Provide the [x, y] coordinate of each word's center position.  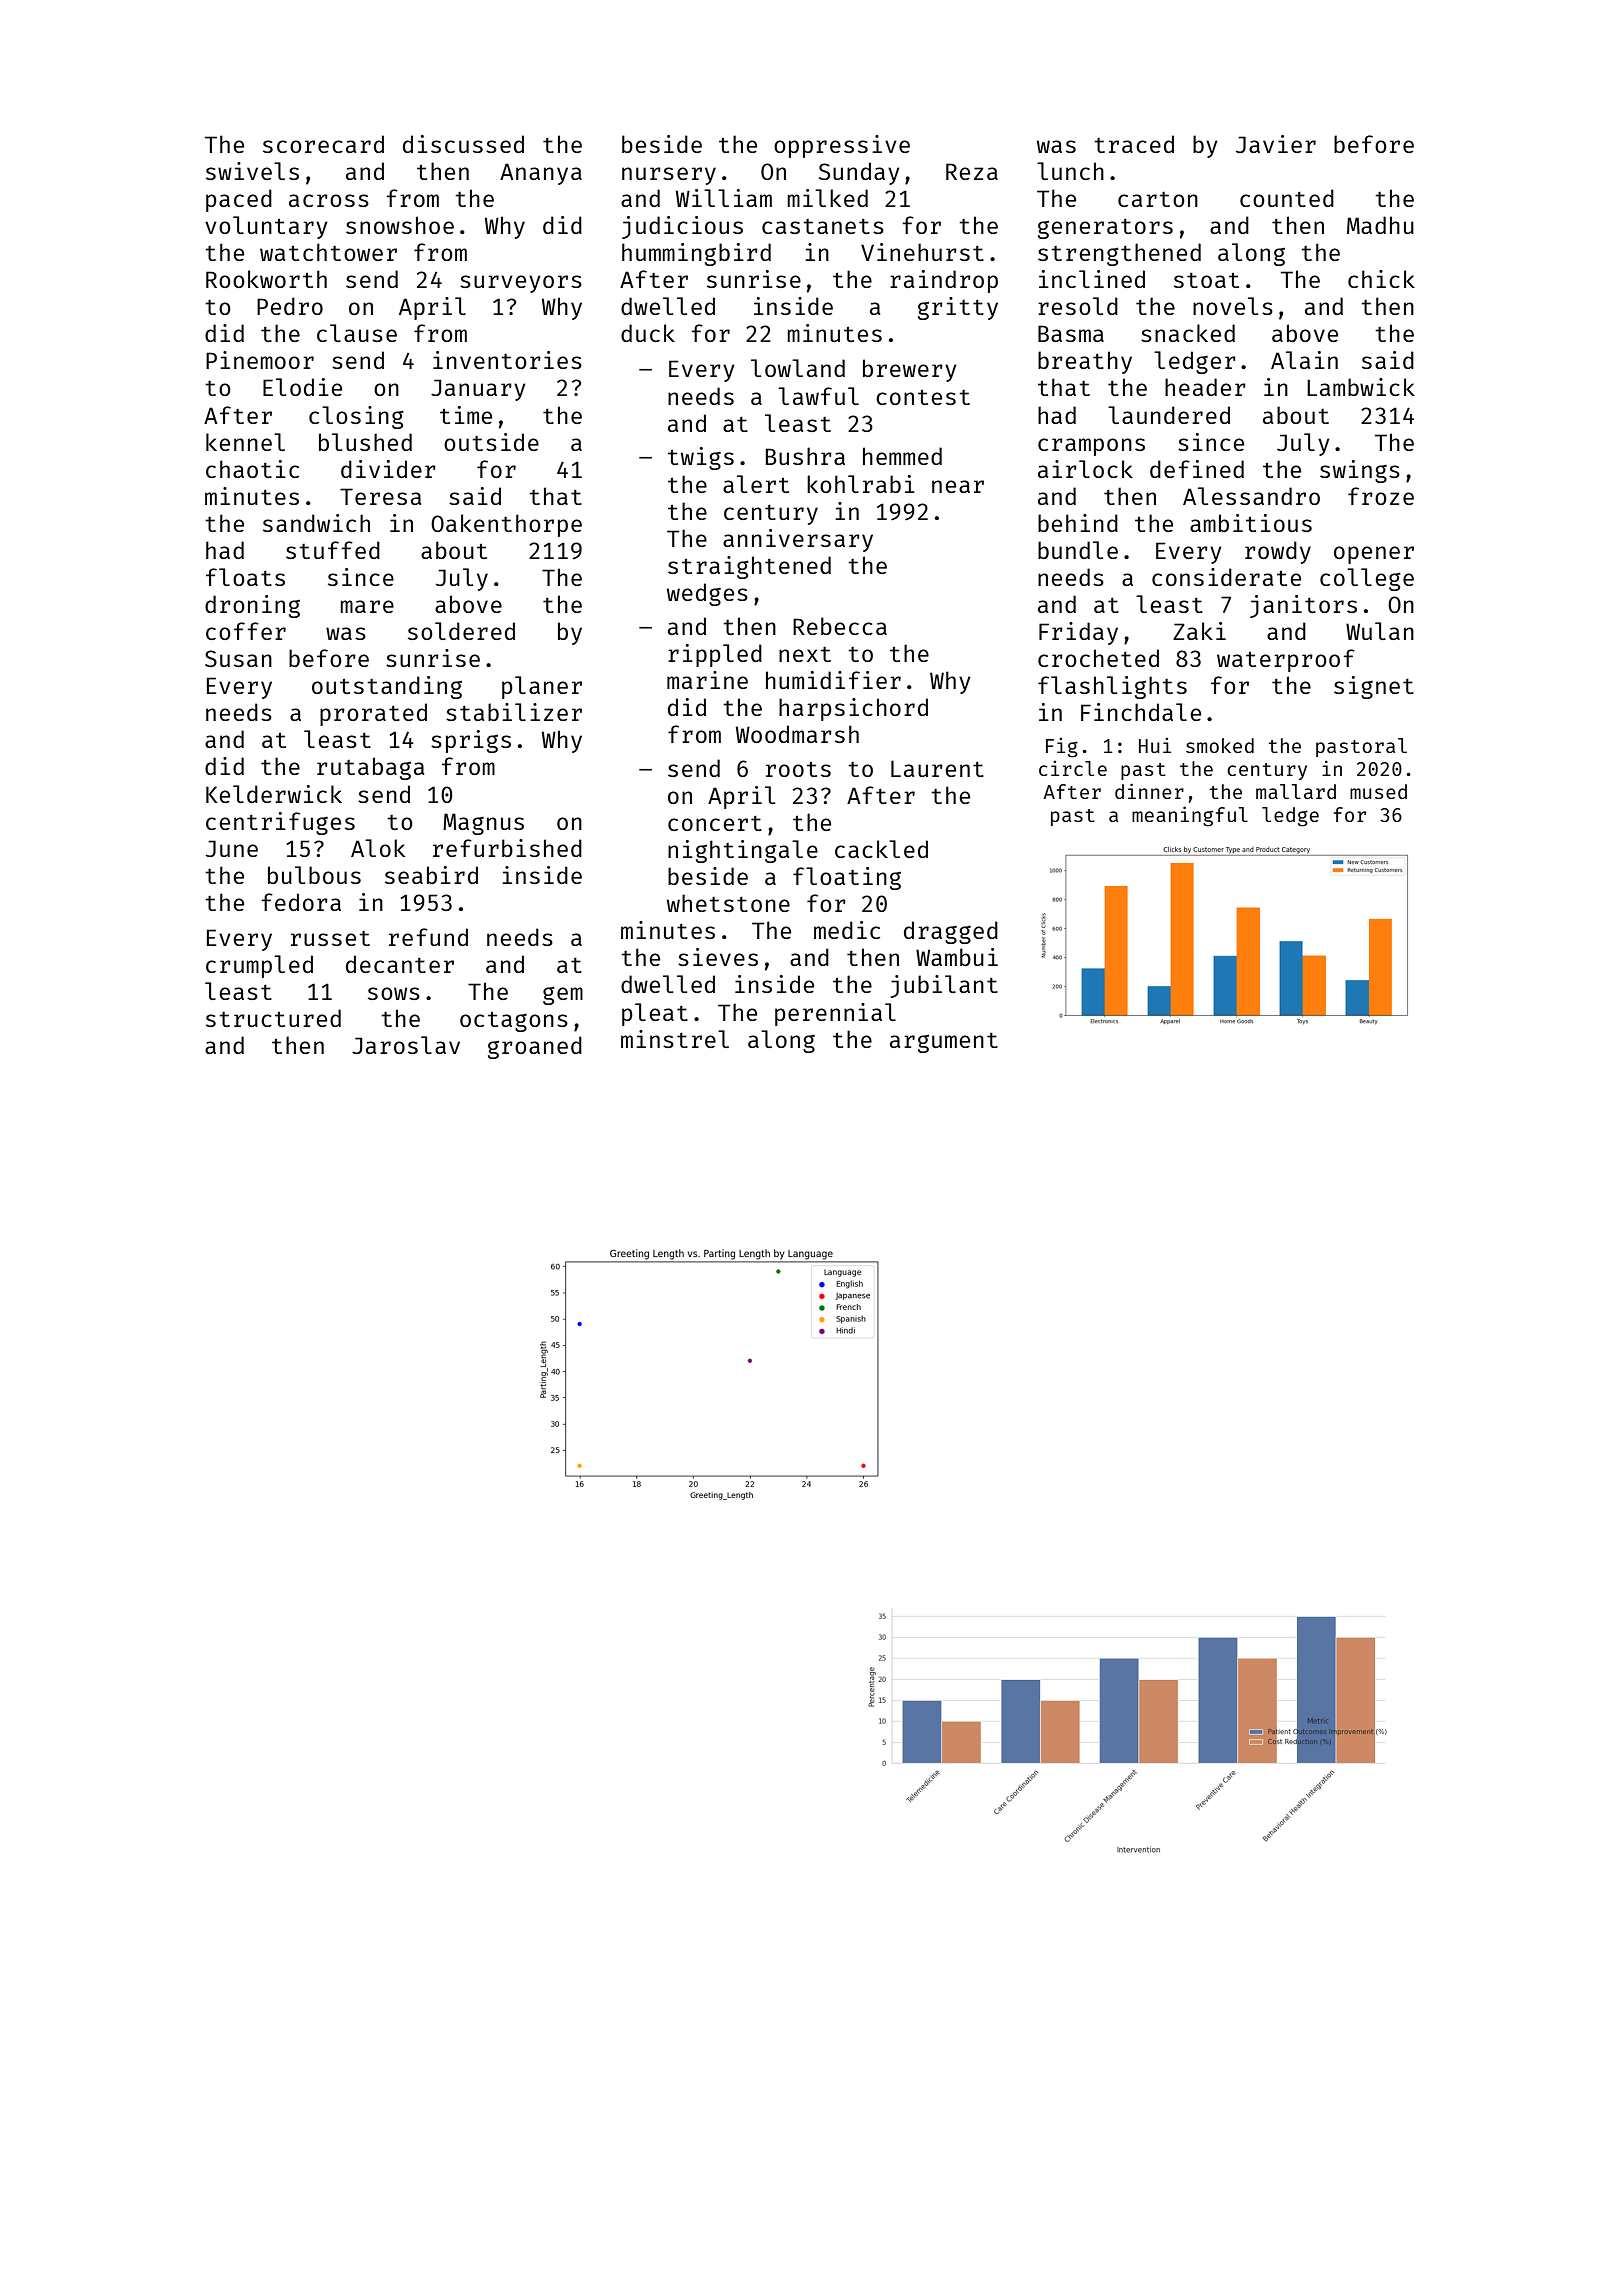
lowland [798, 368]
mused [1378, 791]
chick [1381, 279]
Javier [1276, 144]
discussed [463, 144]
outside [491, 442]
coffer [246, 631]
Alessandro [1251, 496]
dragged [951, 932]
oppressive [842, 146]
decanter [400, 964]
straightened [749, 567]
